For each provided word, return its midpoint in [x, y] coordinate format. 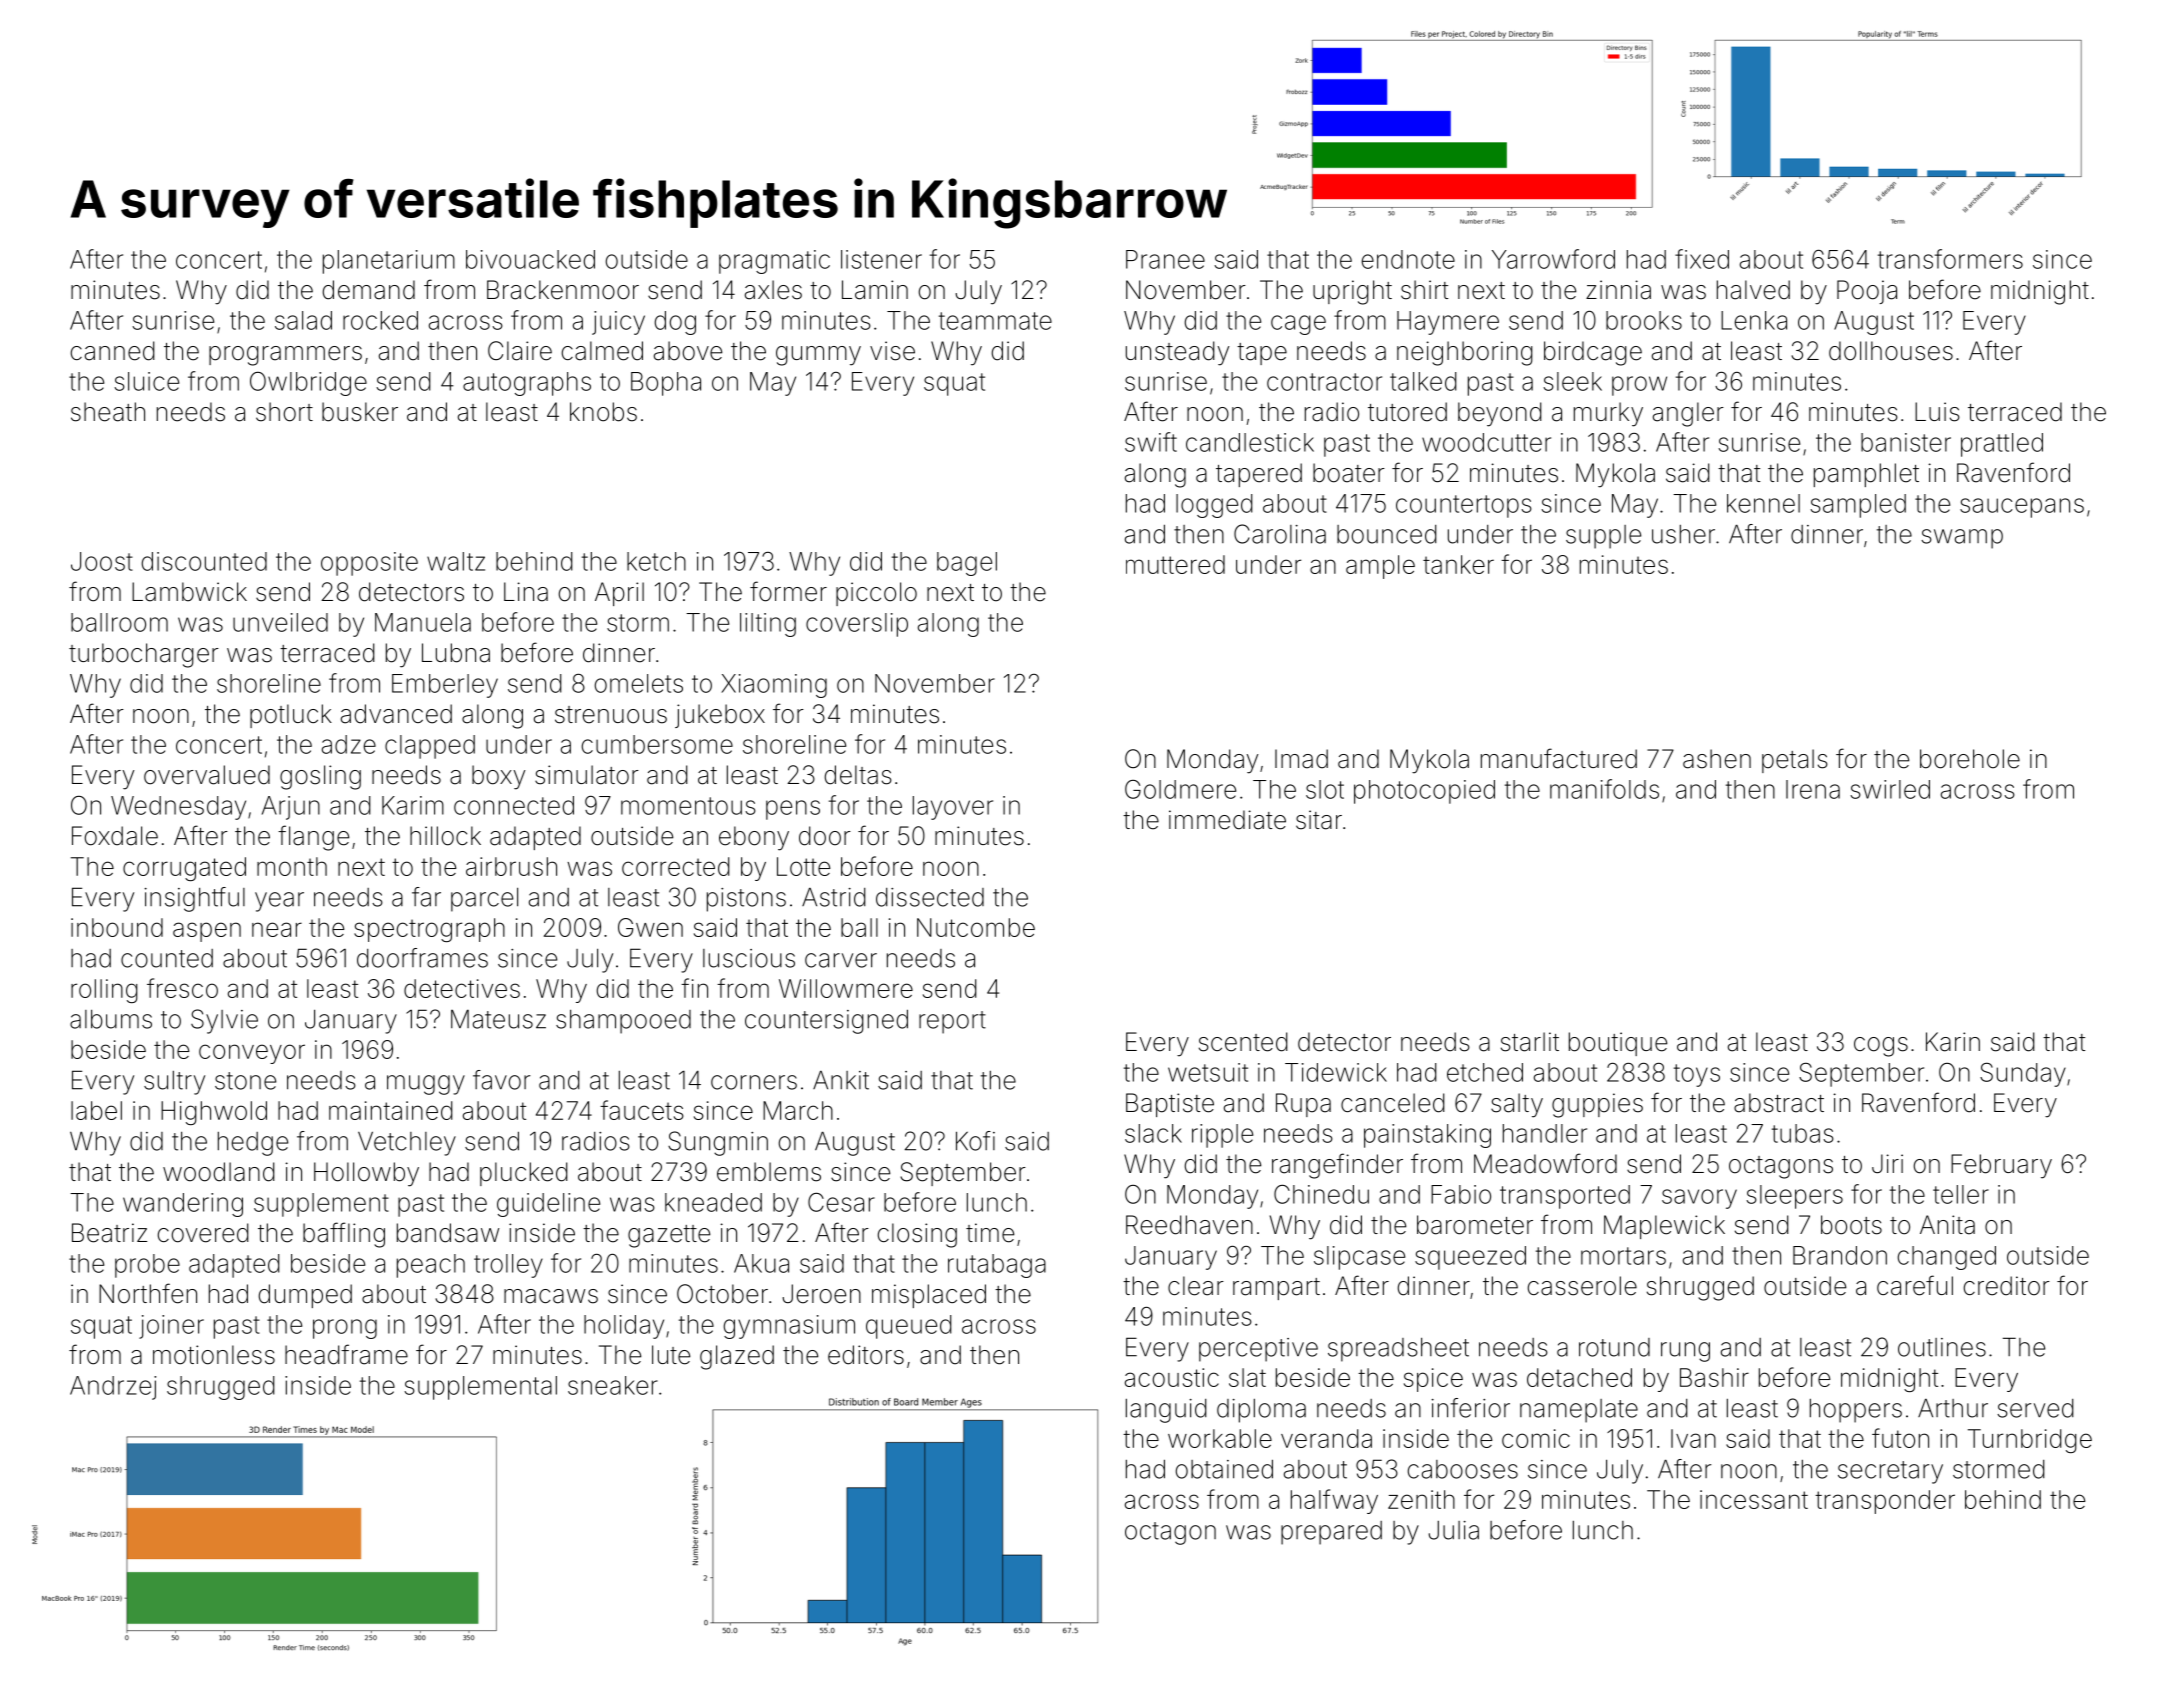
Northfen [148, 1293]
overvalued [207, 775]
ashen [1717, 759]
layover [953, 808]
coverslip [857, 625]
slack [1153, 1133]
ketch [656, 561]
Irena [1813, 789]
